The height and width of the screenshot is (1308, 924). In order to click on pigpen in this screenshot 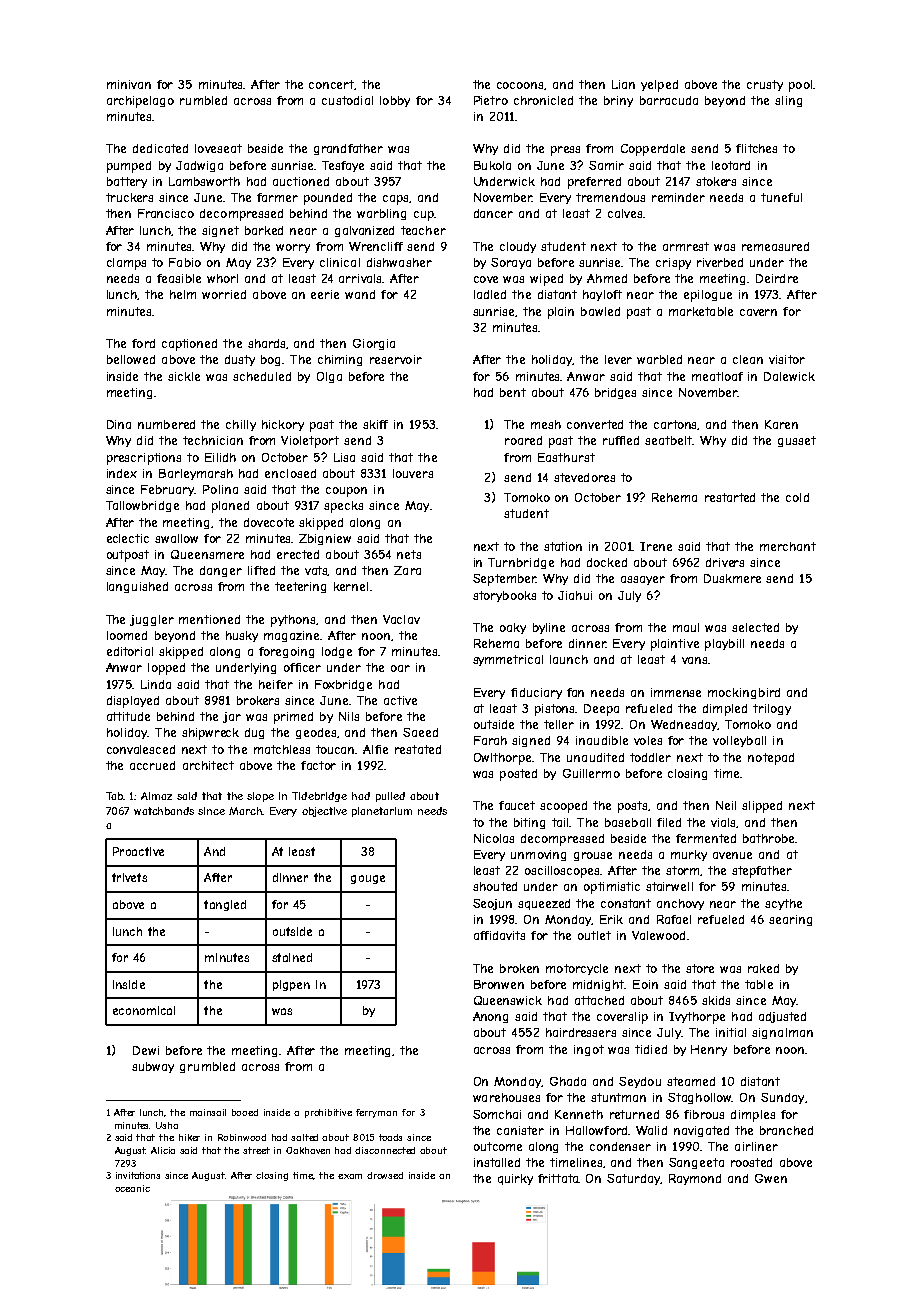, I will do `click(291, 985)`.
